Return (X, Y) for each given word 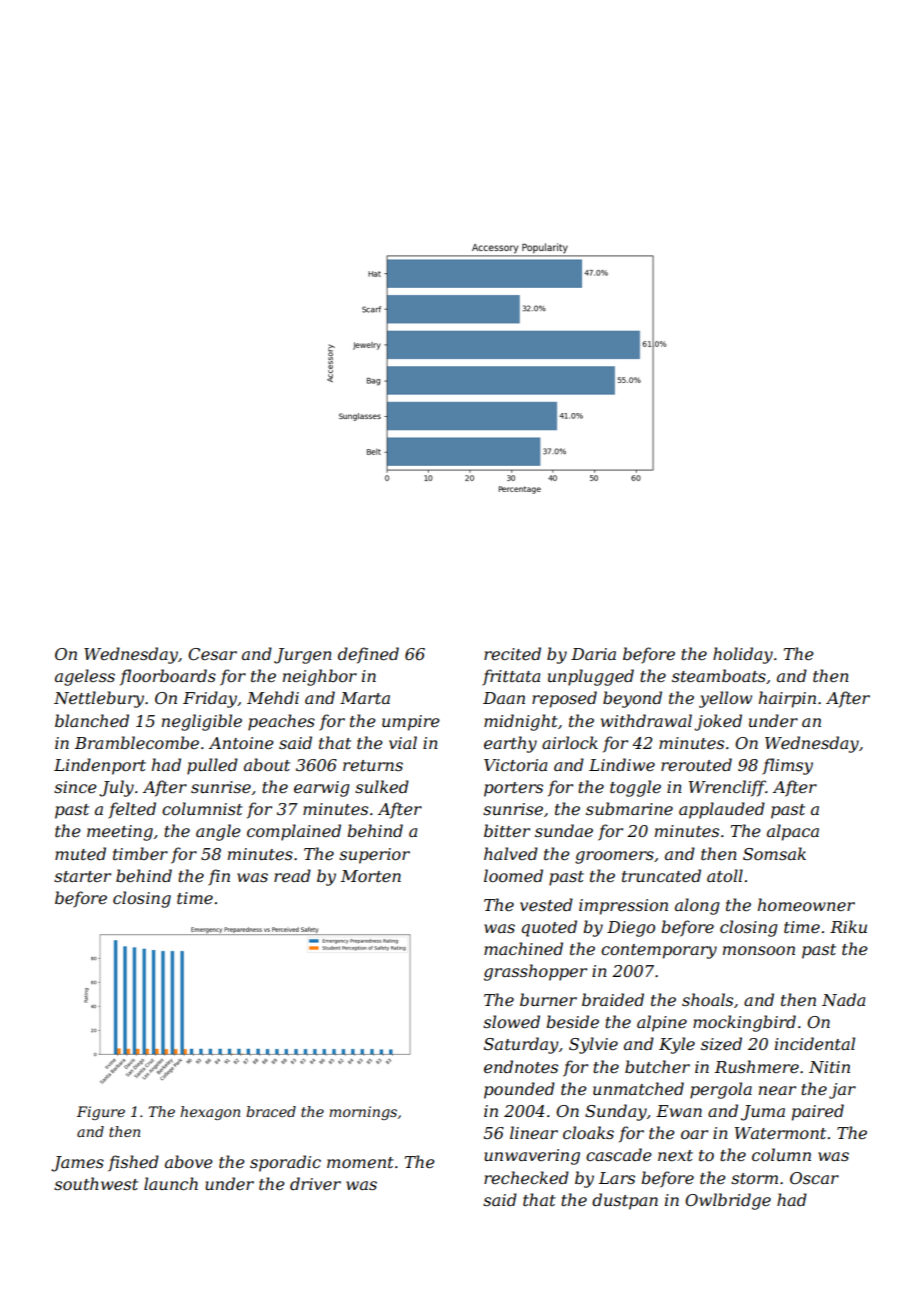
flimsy (787, 766)
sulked (382, 786)
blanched (92, 720)
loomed (513, 875)
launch (171, 1183)
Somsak (774, 853)
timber (140, 853)
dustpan (625, 1201)
